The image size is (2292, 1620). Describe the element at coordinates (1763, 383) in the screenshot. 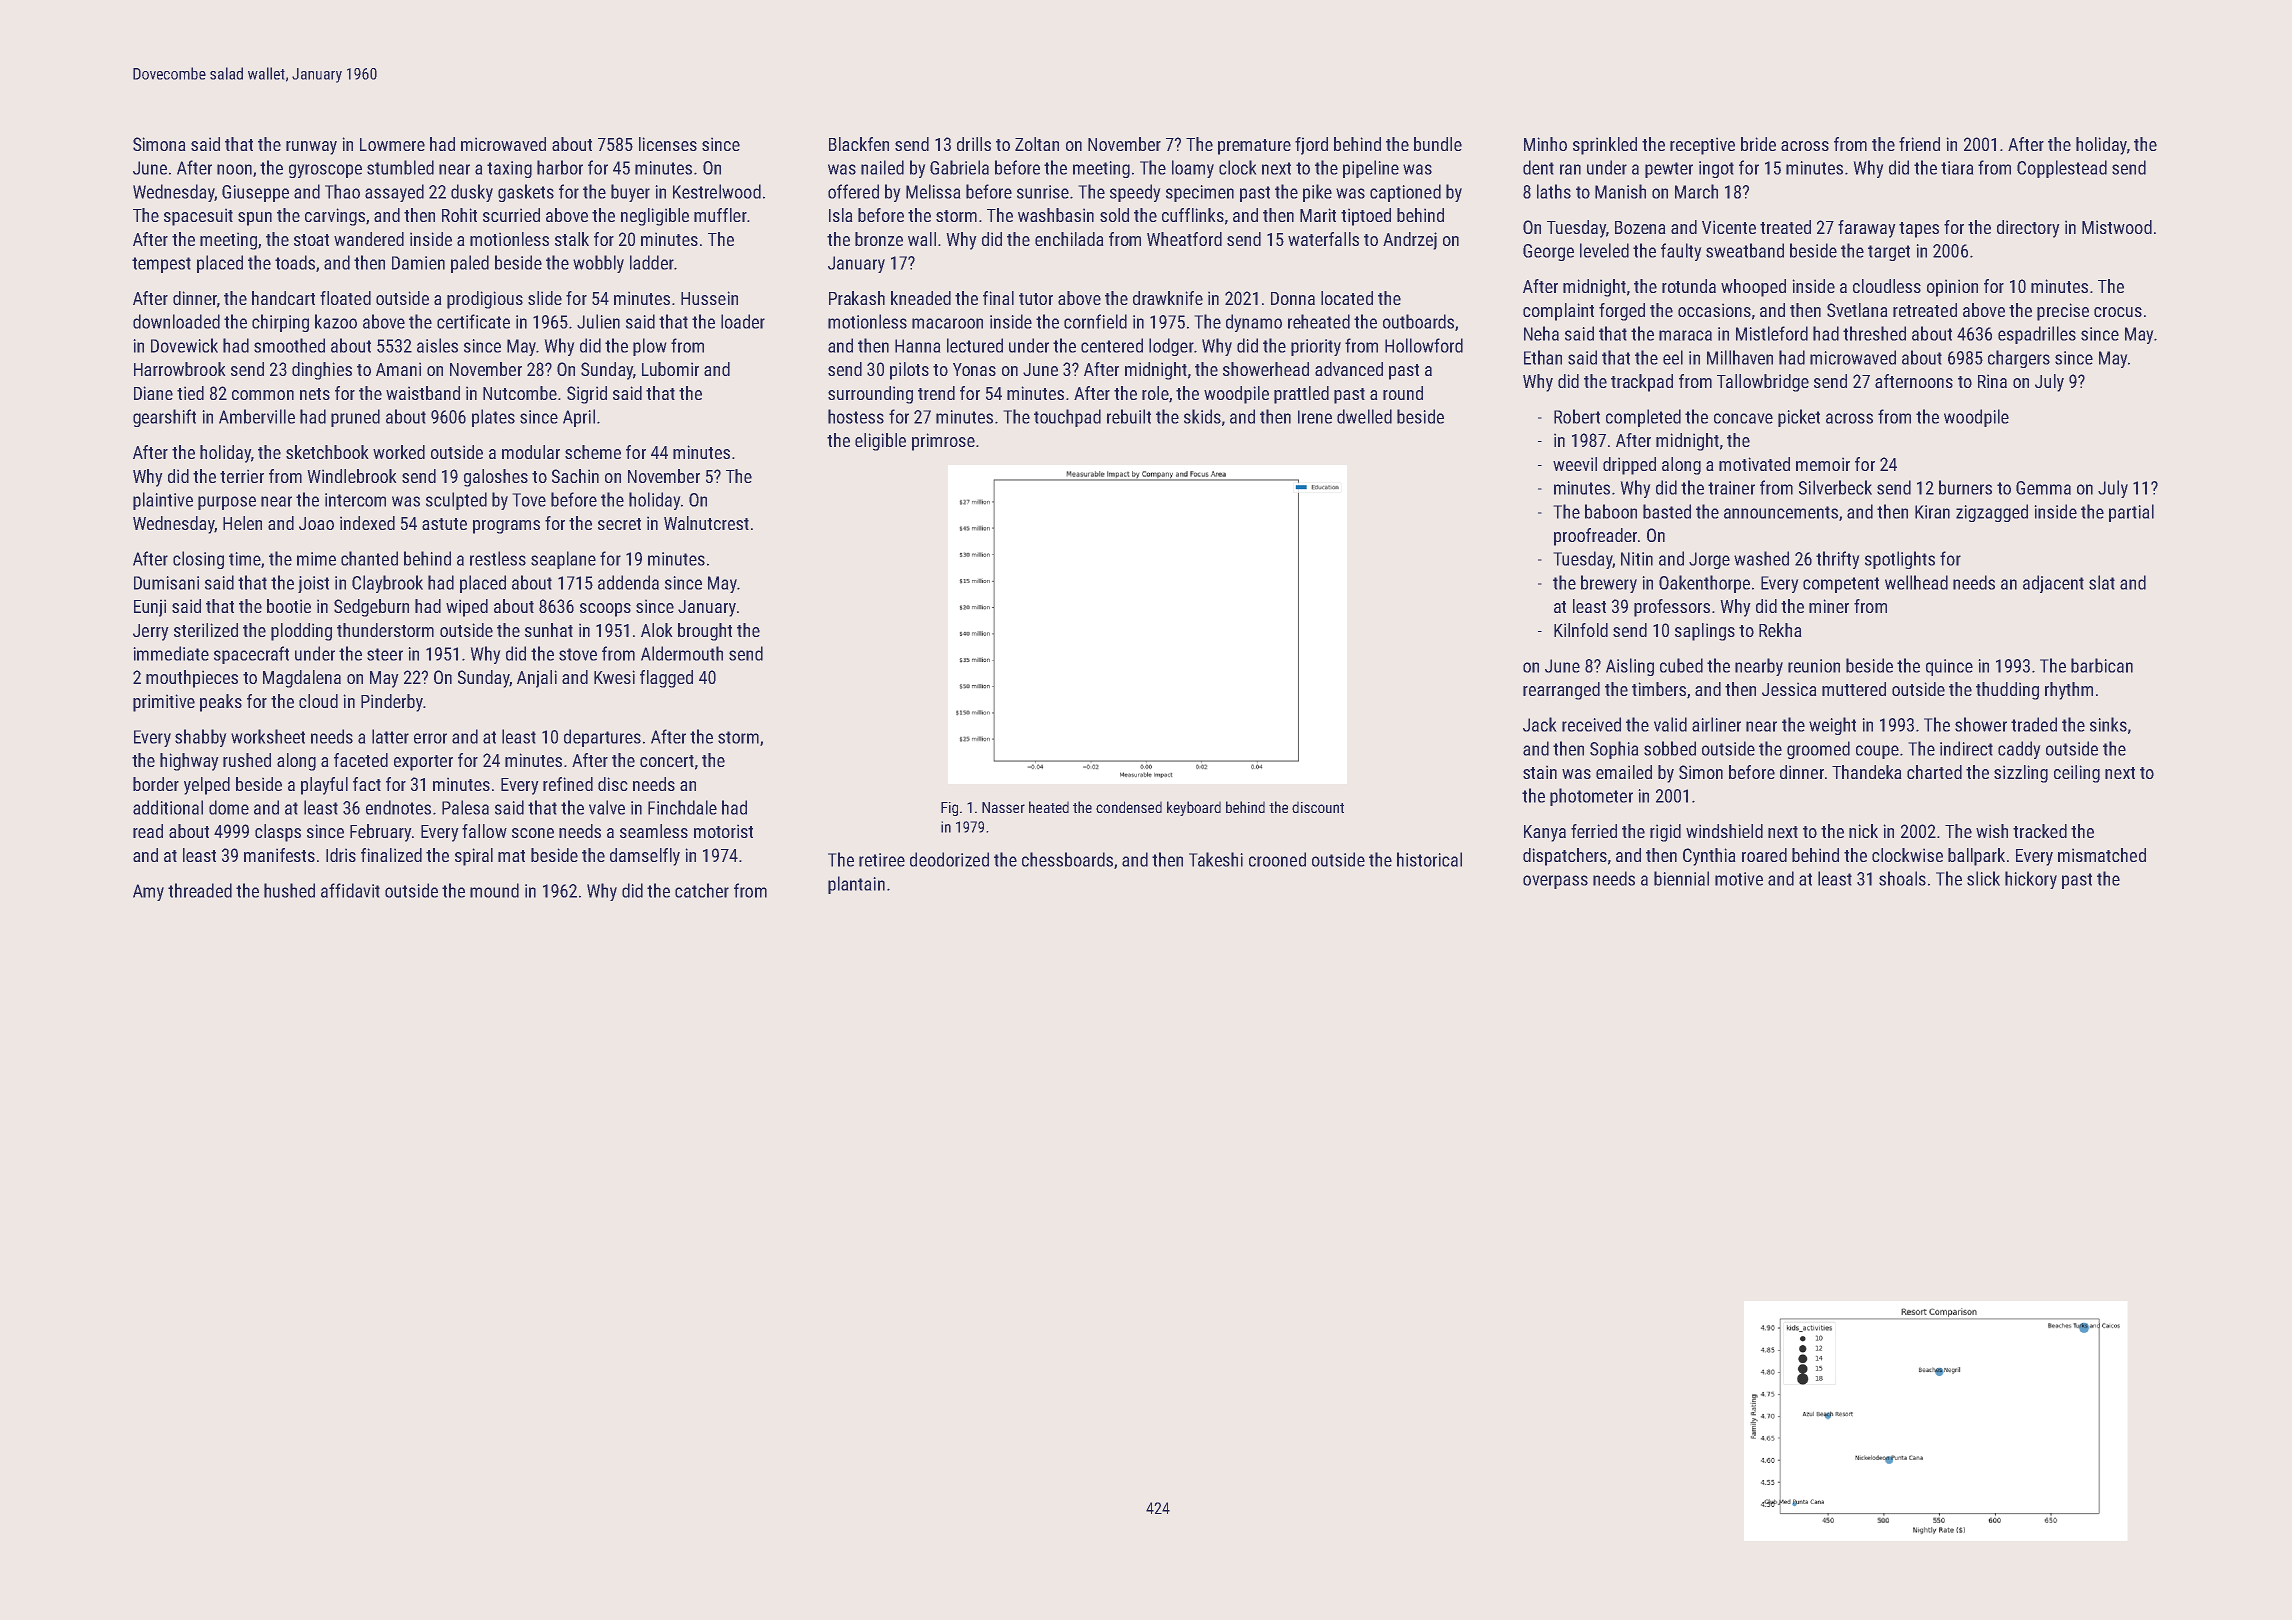

I see `Tallowbridge` at that location.
